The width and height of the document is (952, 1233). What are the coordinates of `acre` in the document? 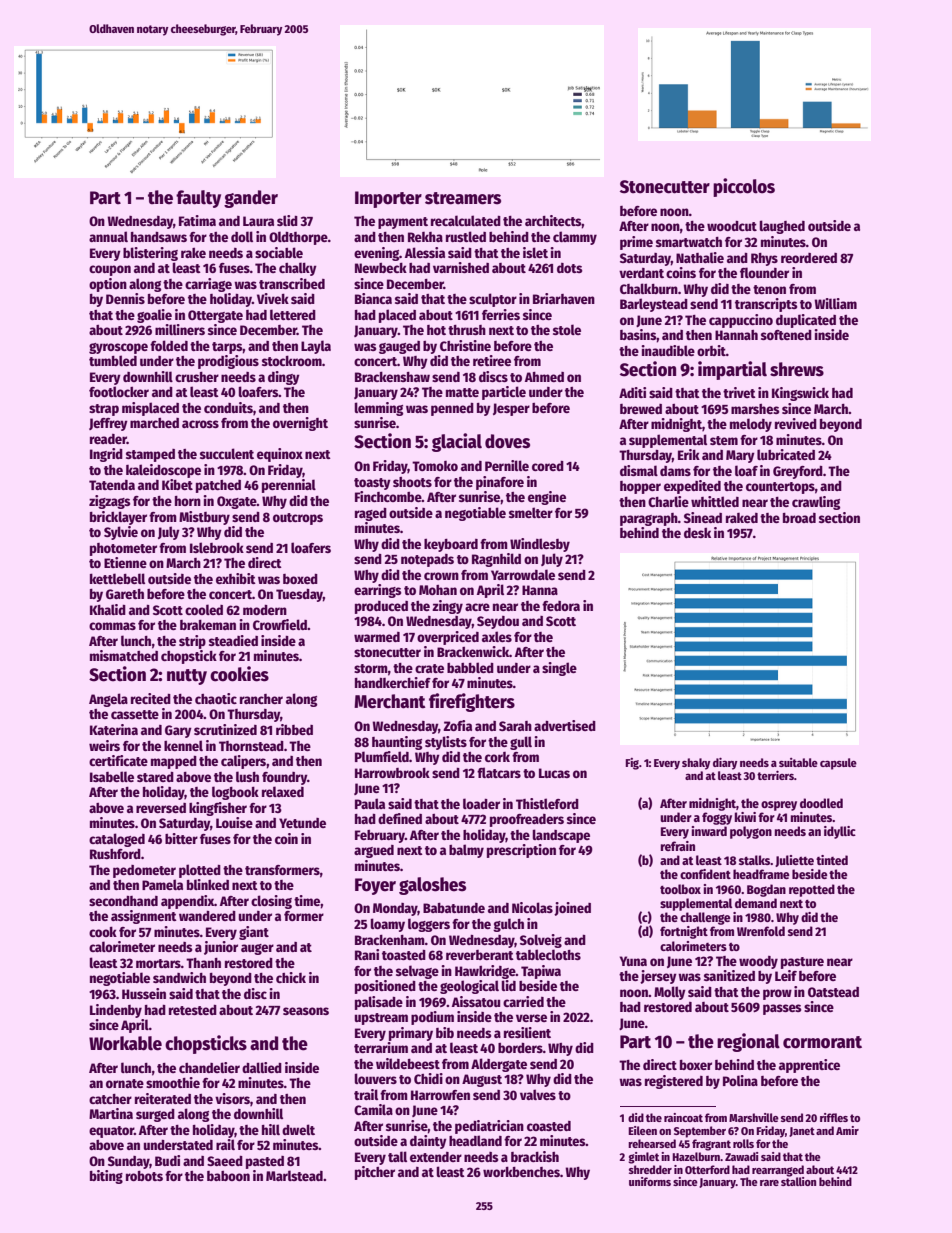 It's located at (477, 607).
